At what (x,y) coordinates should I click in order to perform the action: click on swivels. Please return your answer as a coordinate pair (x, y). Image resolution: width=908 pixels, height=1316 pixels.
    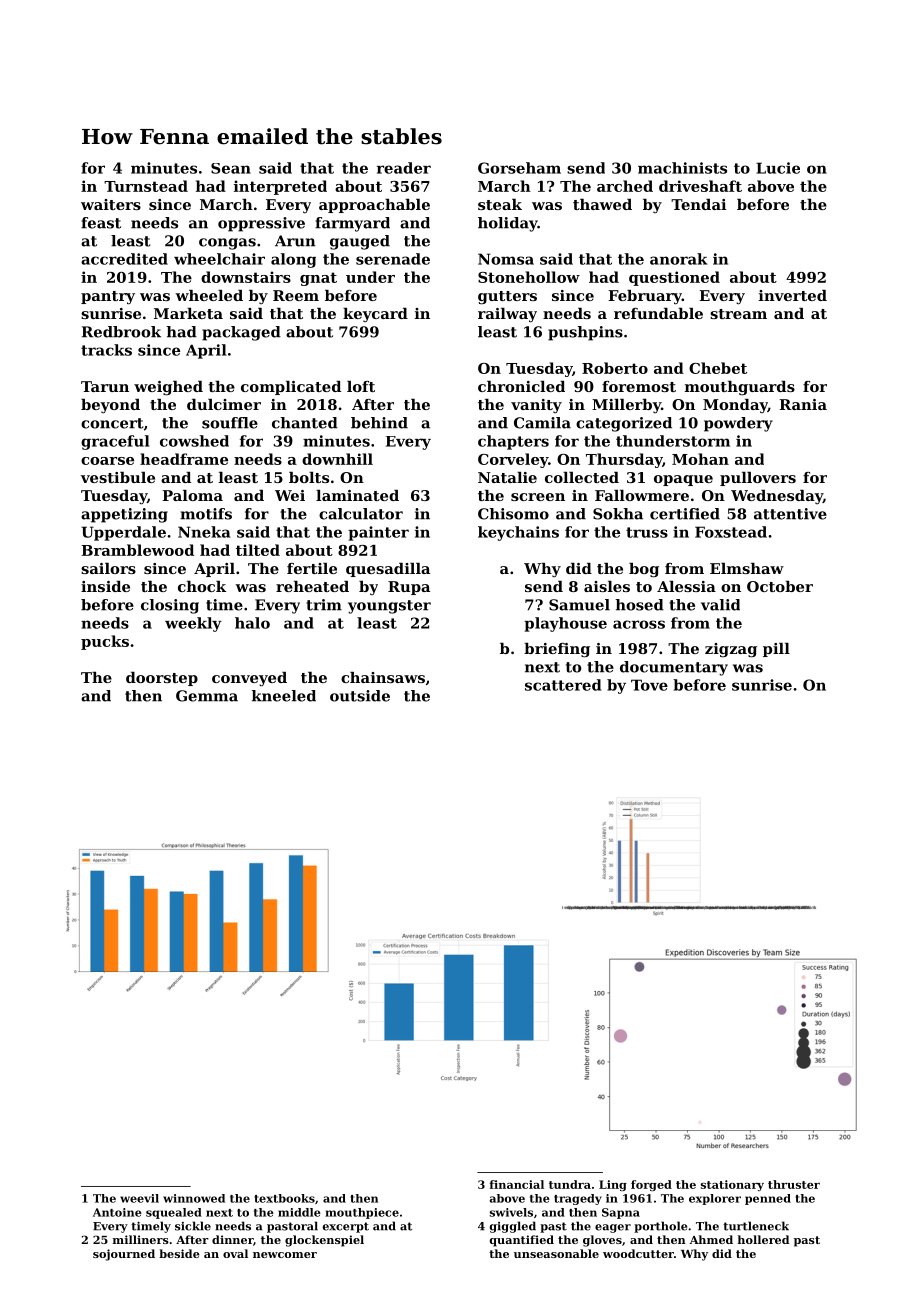
    Looking at the image, I should click on (511, 1212).
